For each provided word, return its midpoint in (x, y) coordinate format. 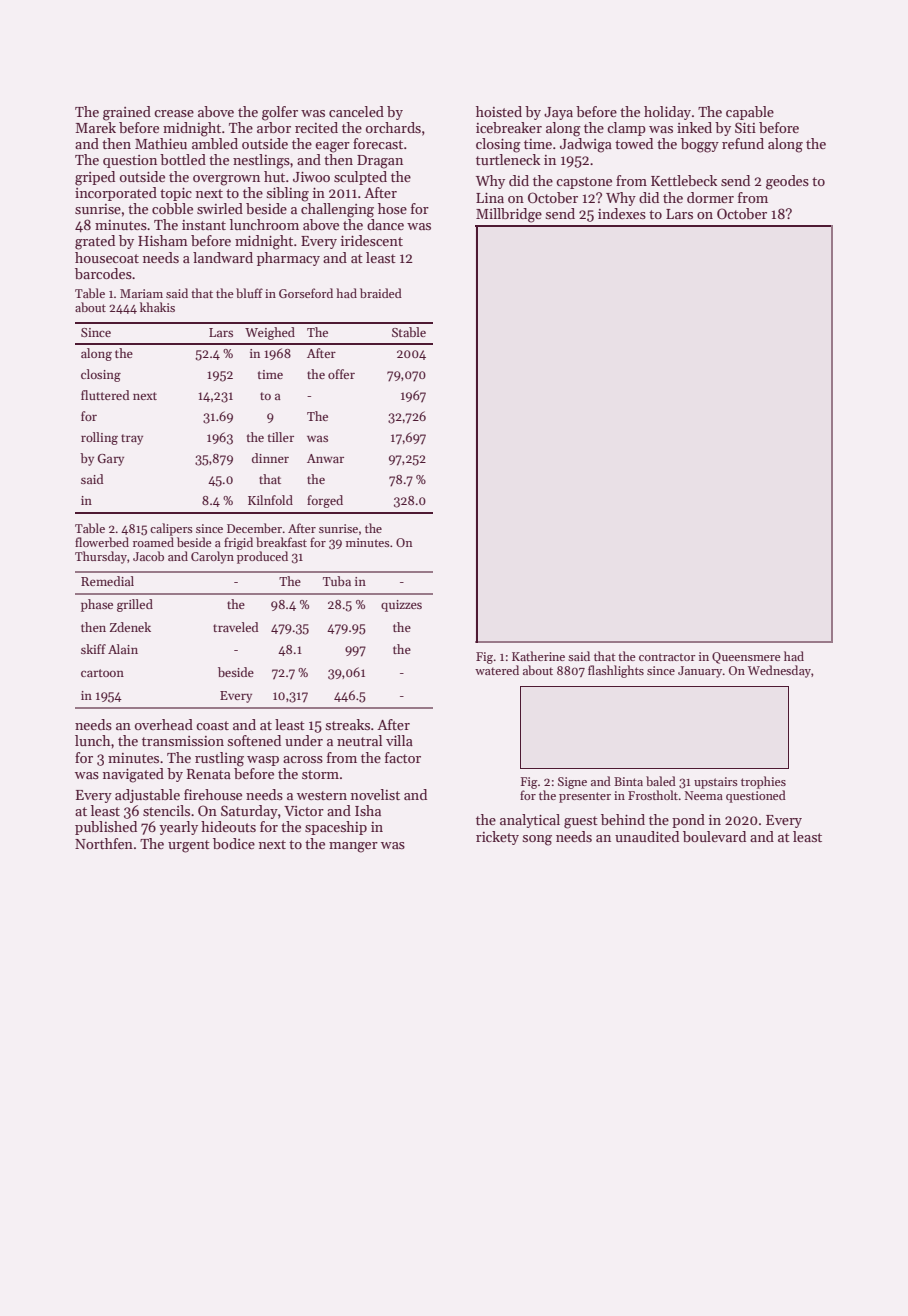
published (106, 828)
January (700, 672)
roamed (153, 542)
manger (353, 847)
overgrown (226, 180)
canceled (356, 111)
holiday (667, 113)
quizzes (401, 606)
